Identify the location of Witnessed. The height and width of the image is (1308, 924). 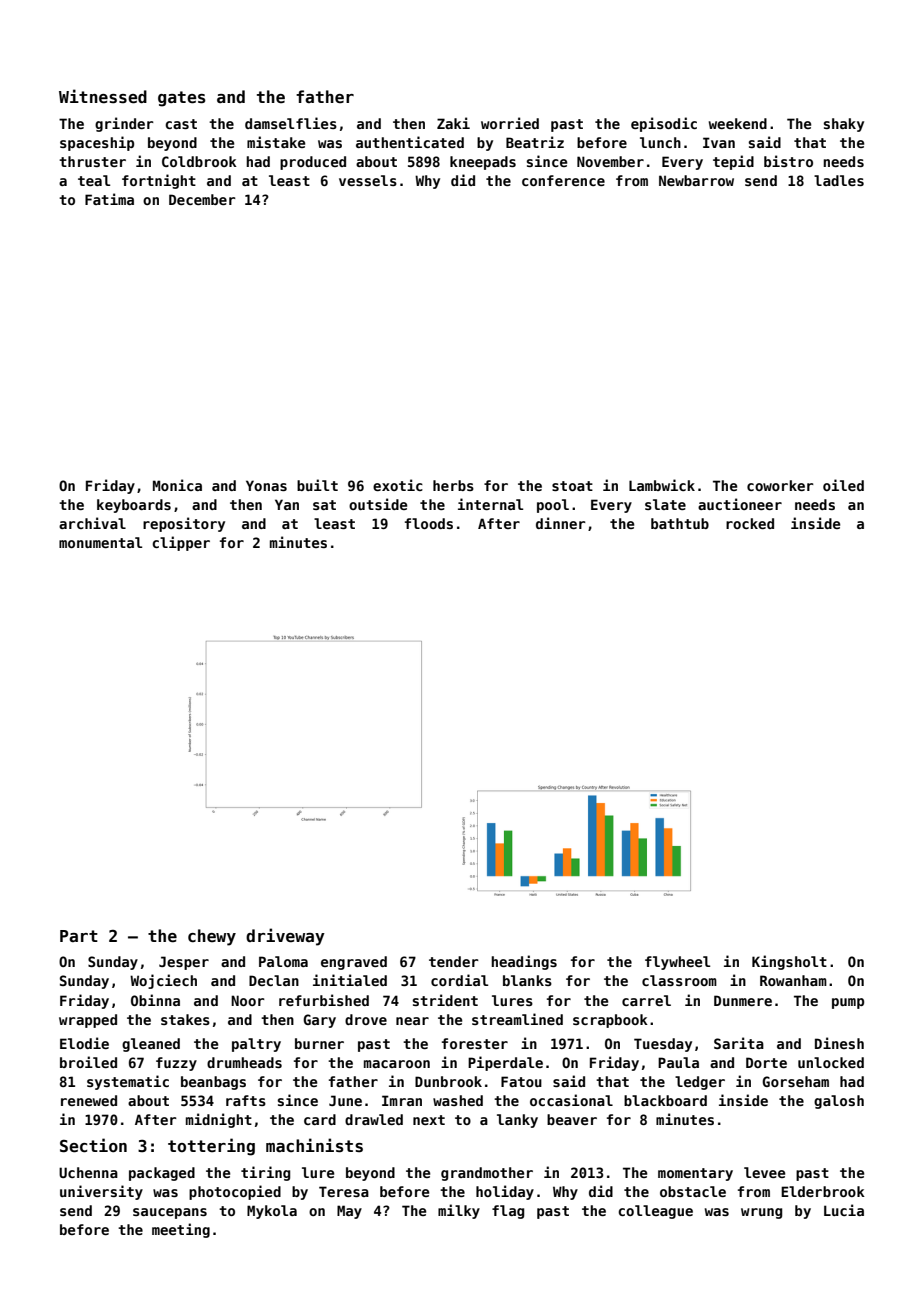
(103, 96).
